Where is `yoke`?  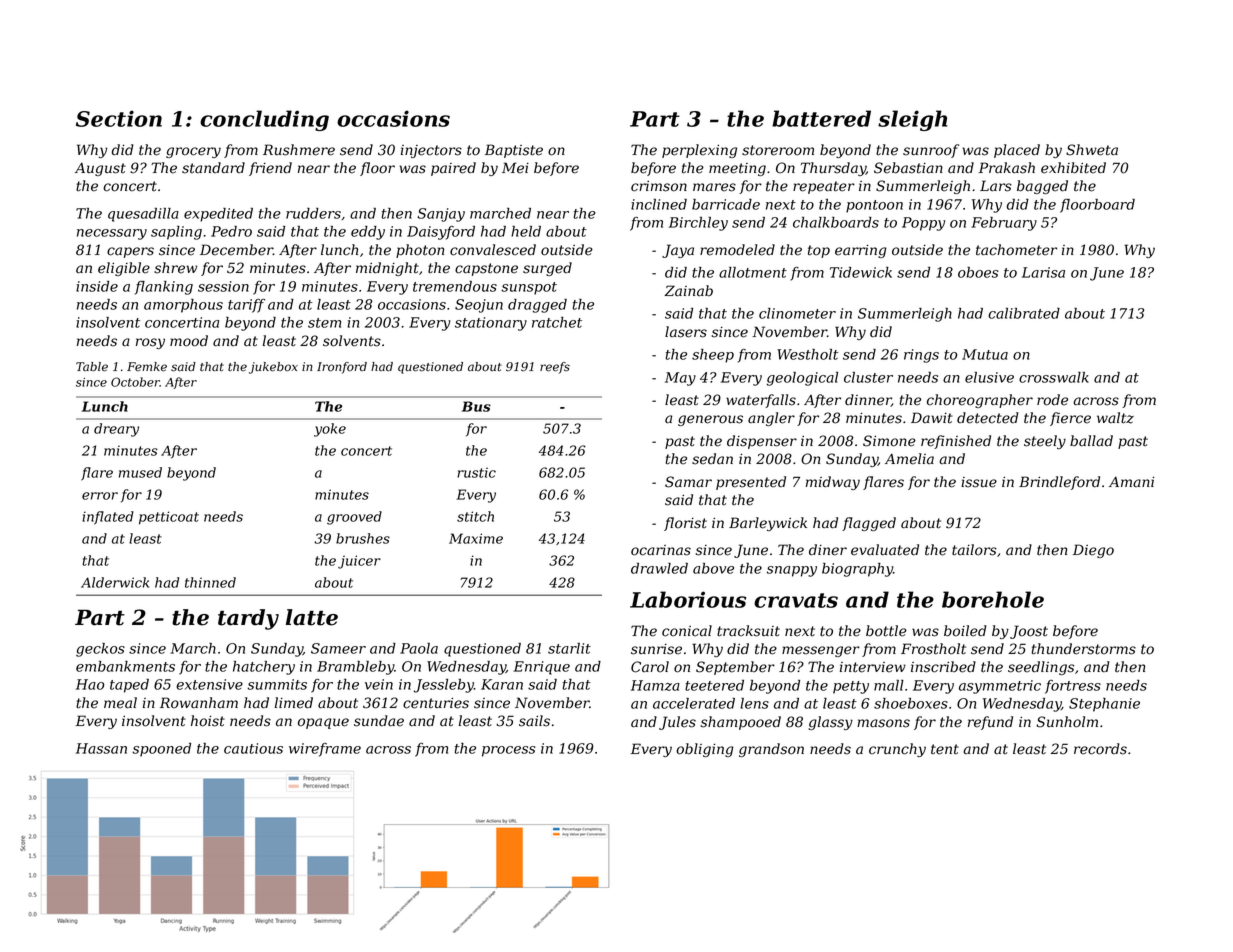 yoke is located at coordinates (330, 430).
